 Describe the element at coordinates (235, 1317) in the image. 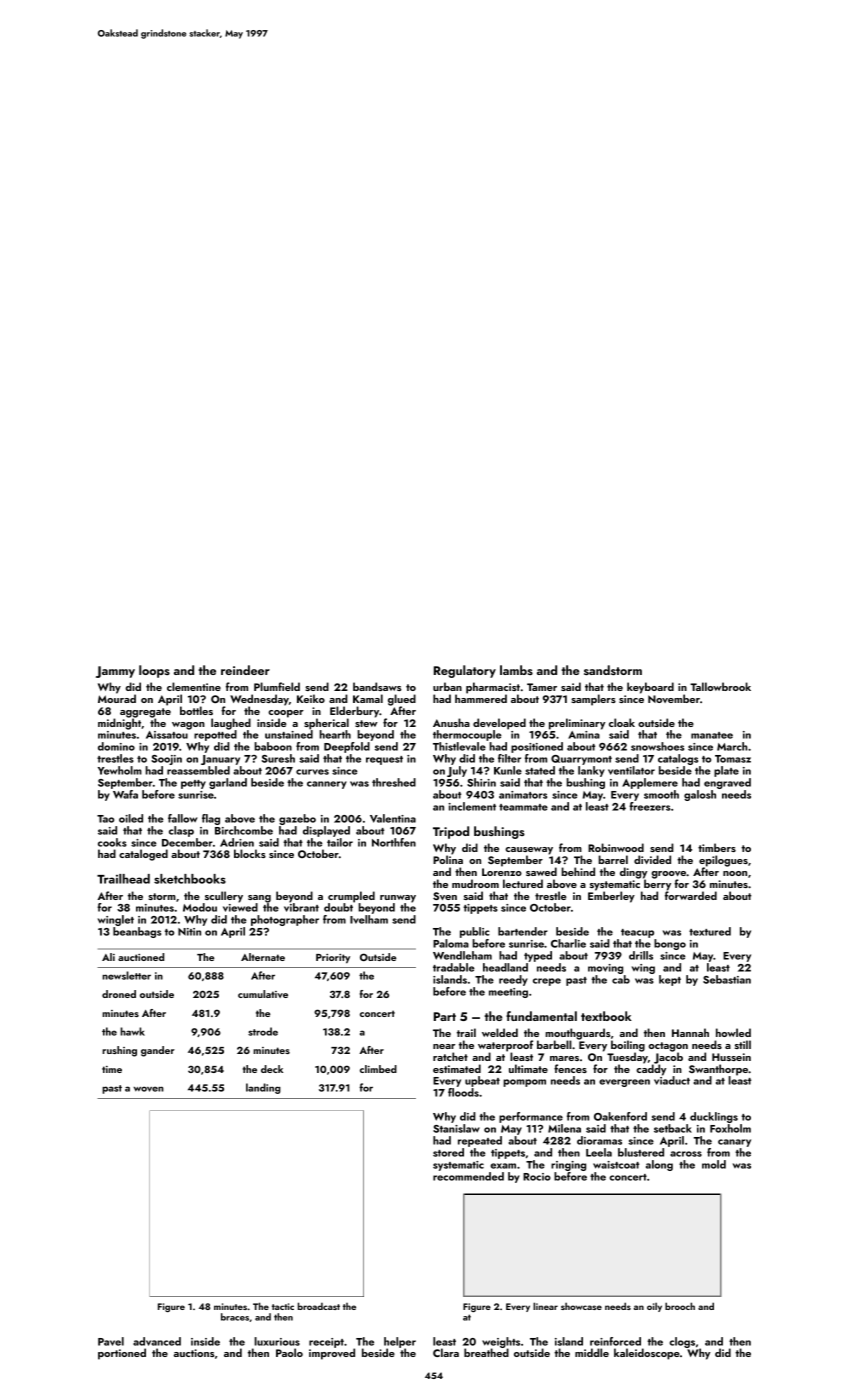

I see `braces` at that location.
